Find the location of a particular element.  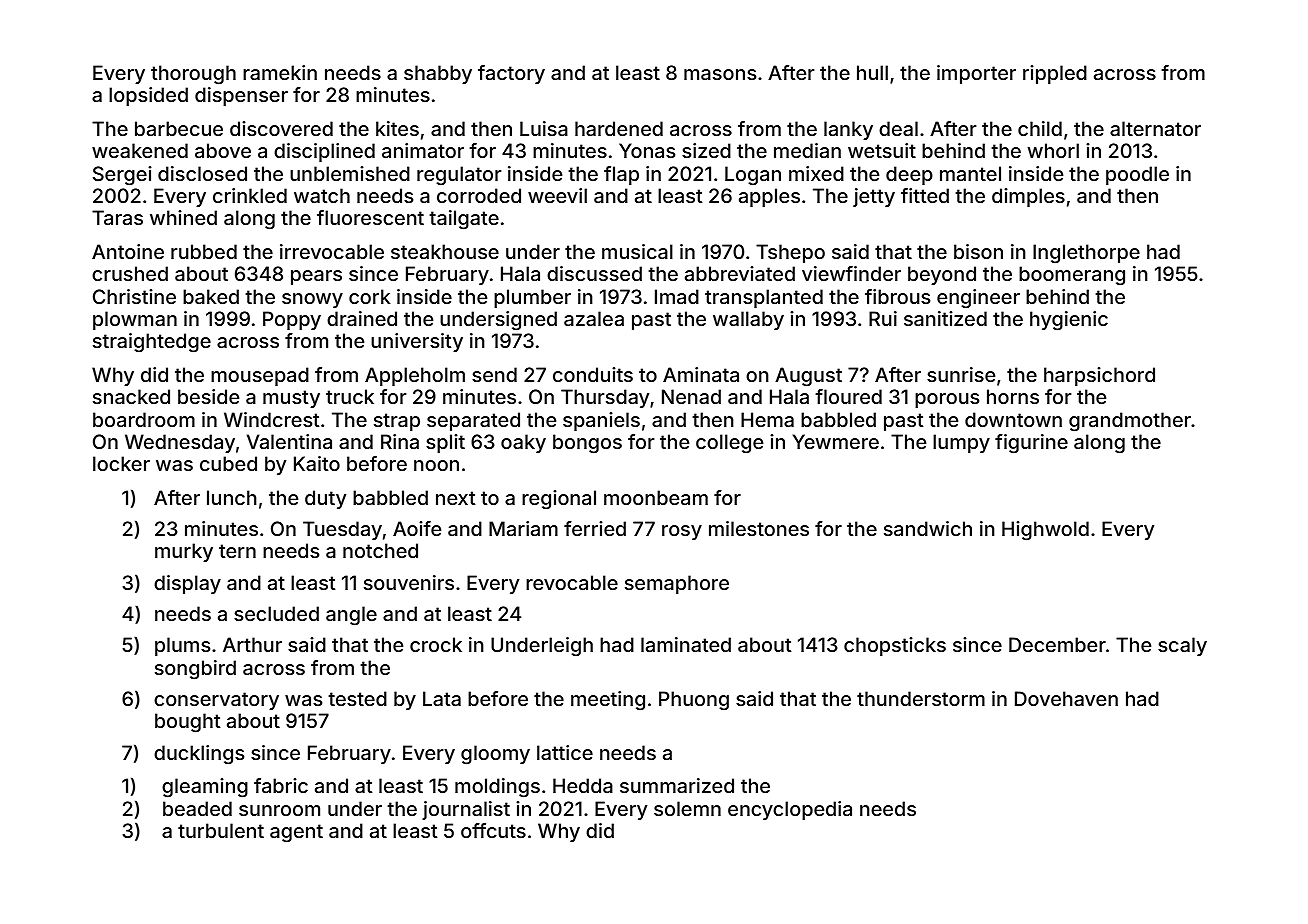

lumpy is located at coordinates (961, 443).
